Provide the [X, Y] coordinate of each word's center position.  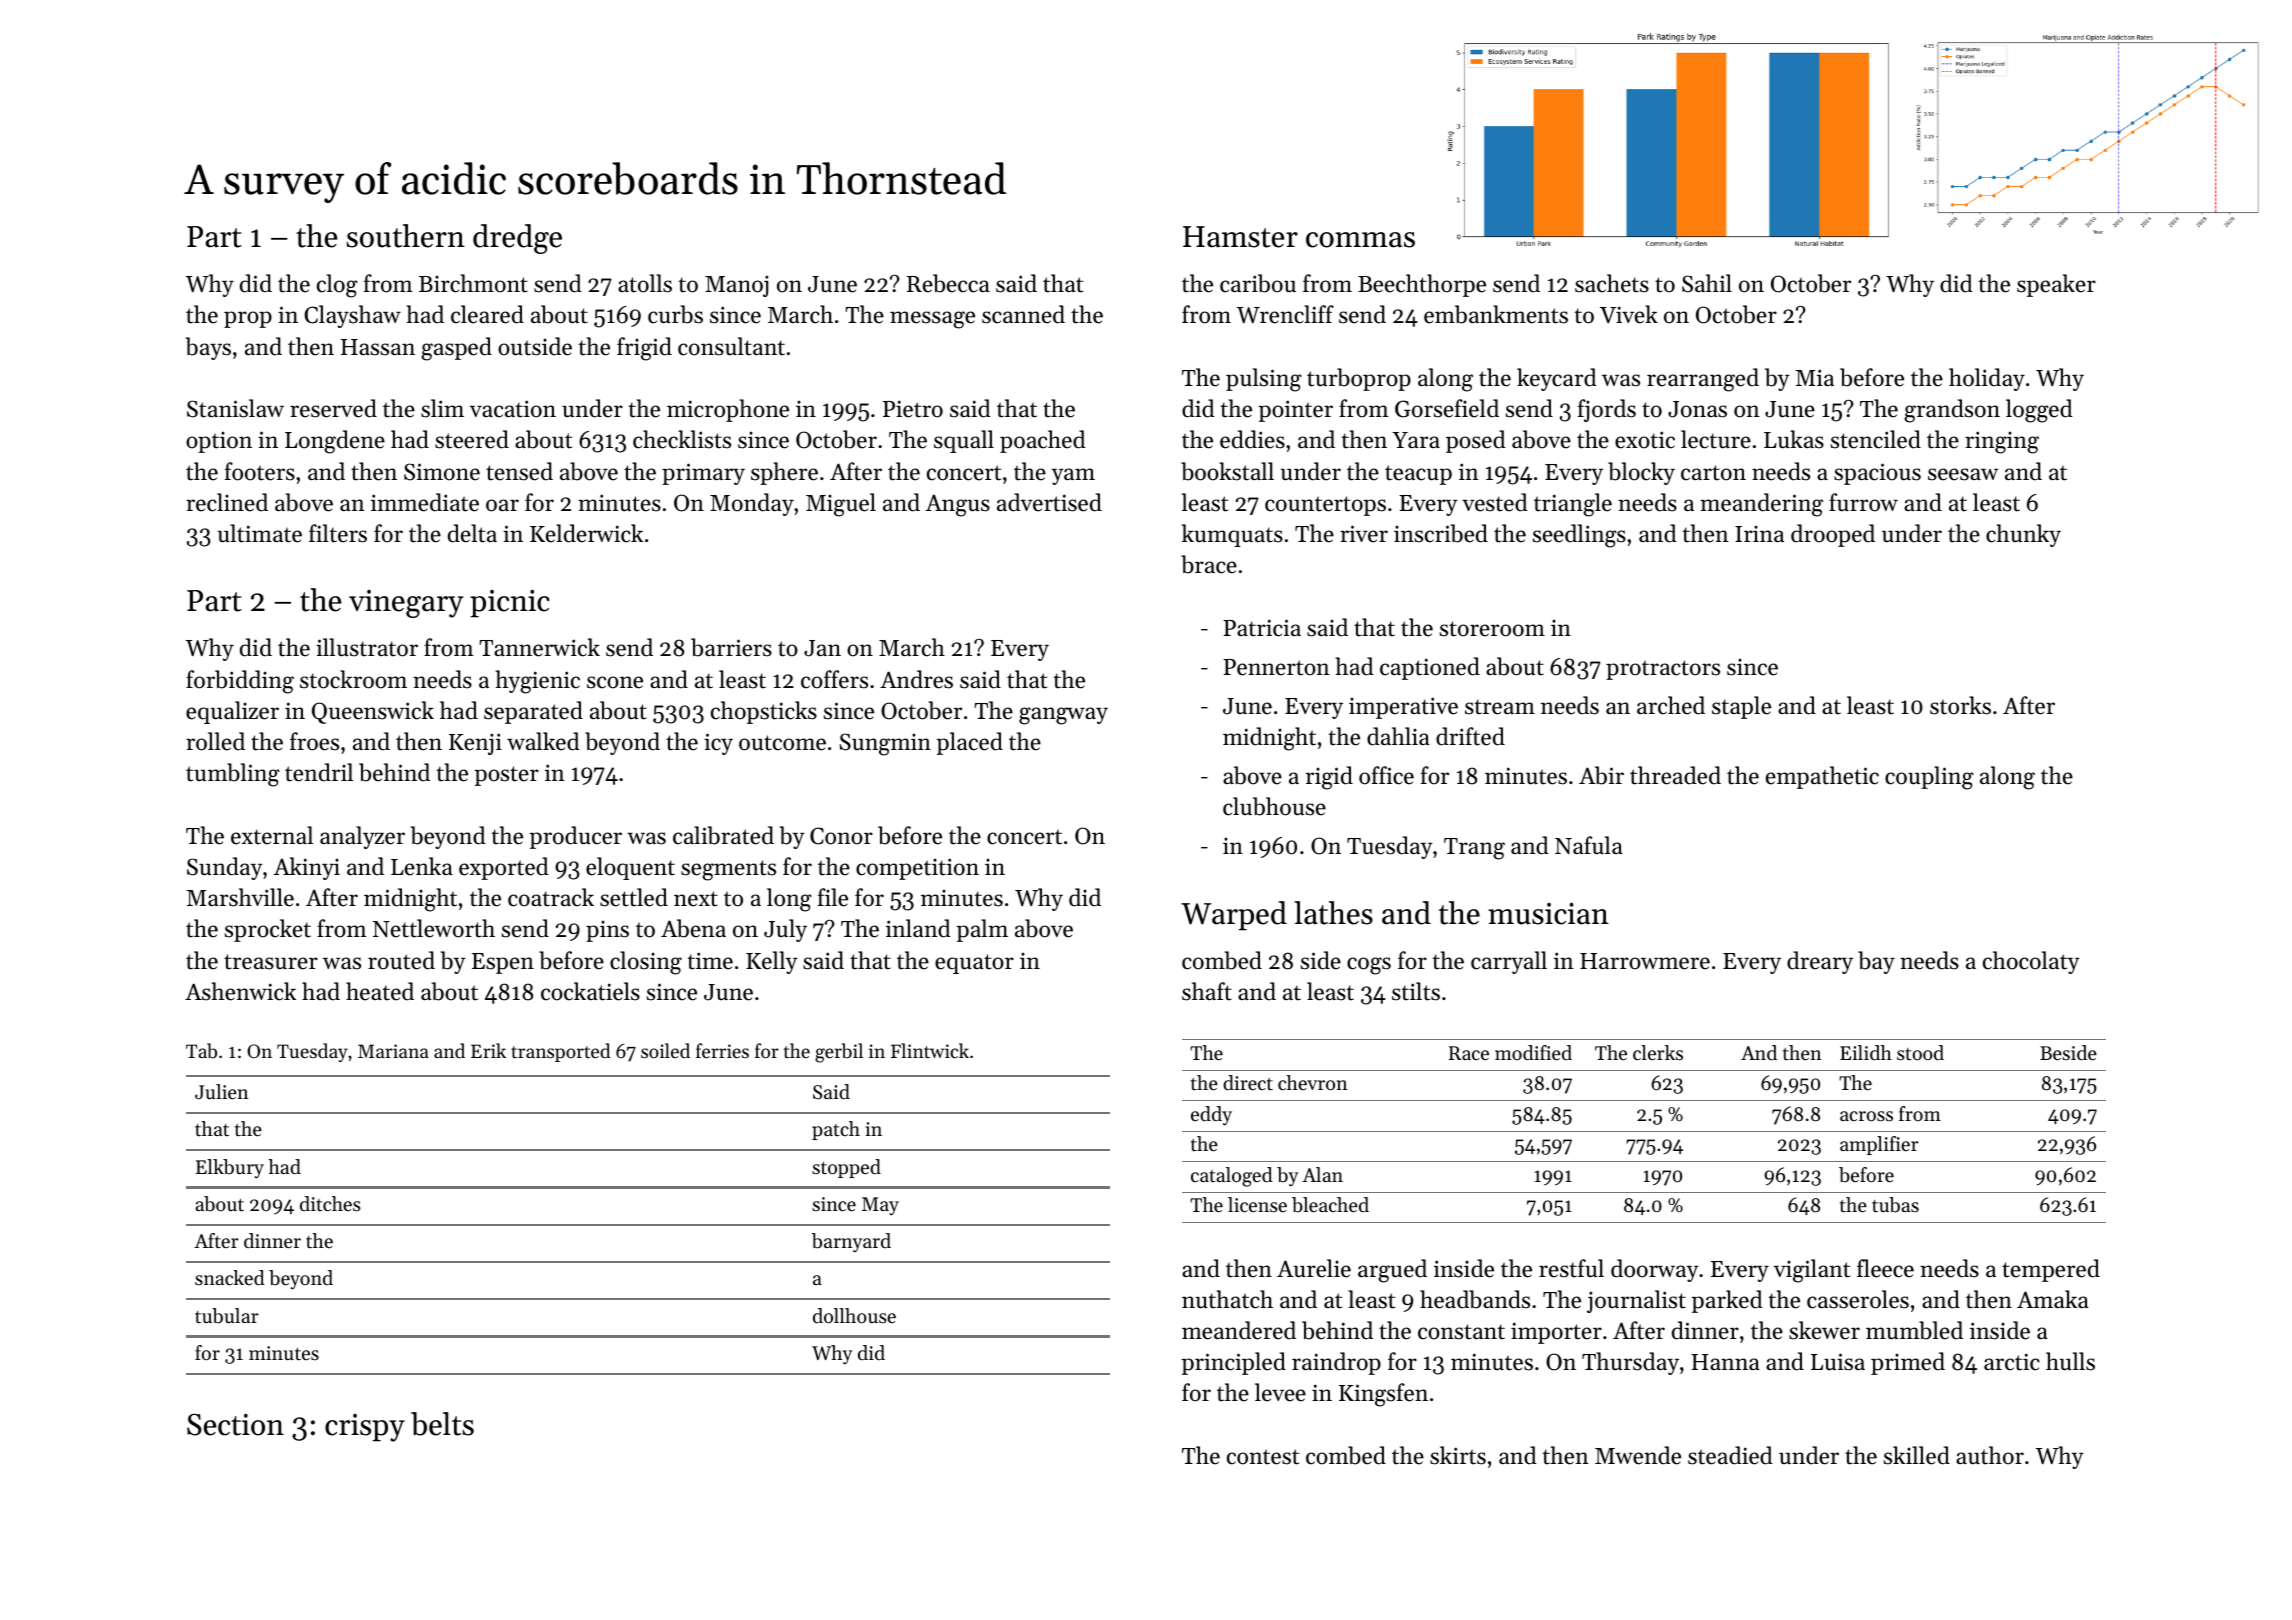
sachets [1612, 283]
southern [406, 236]
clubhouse [1274, 806]
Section [235, 1425]
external [272, 835]
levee [1280, 1392]
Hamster [1240, 237]
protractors [1663, 670]
